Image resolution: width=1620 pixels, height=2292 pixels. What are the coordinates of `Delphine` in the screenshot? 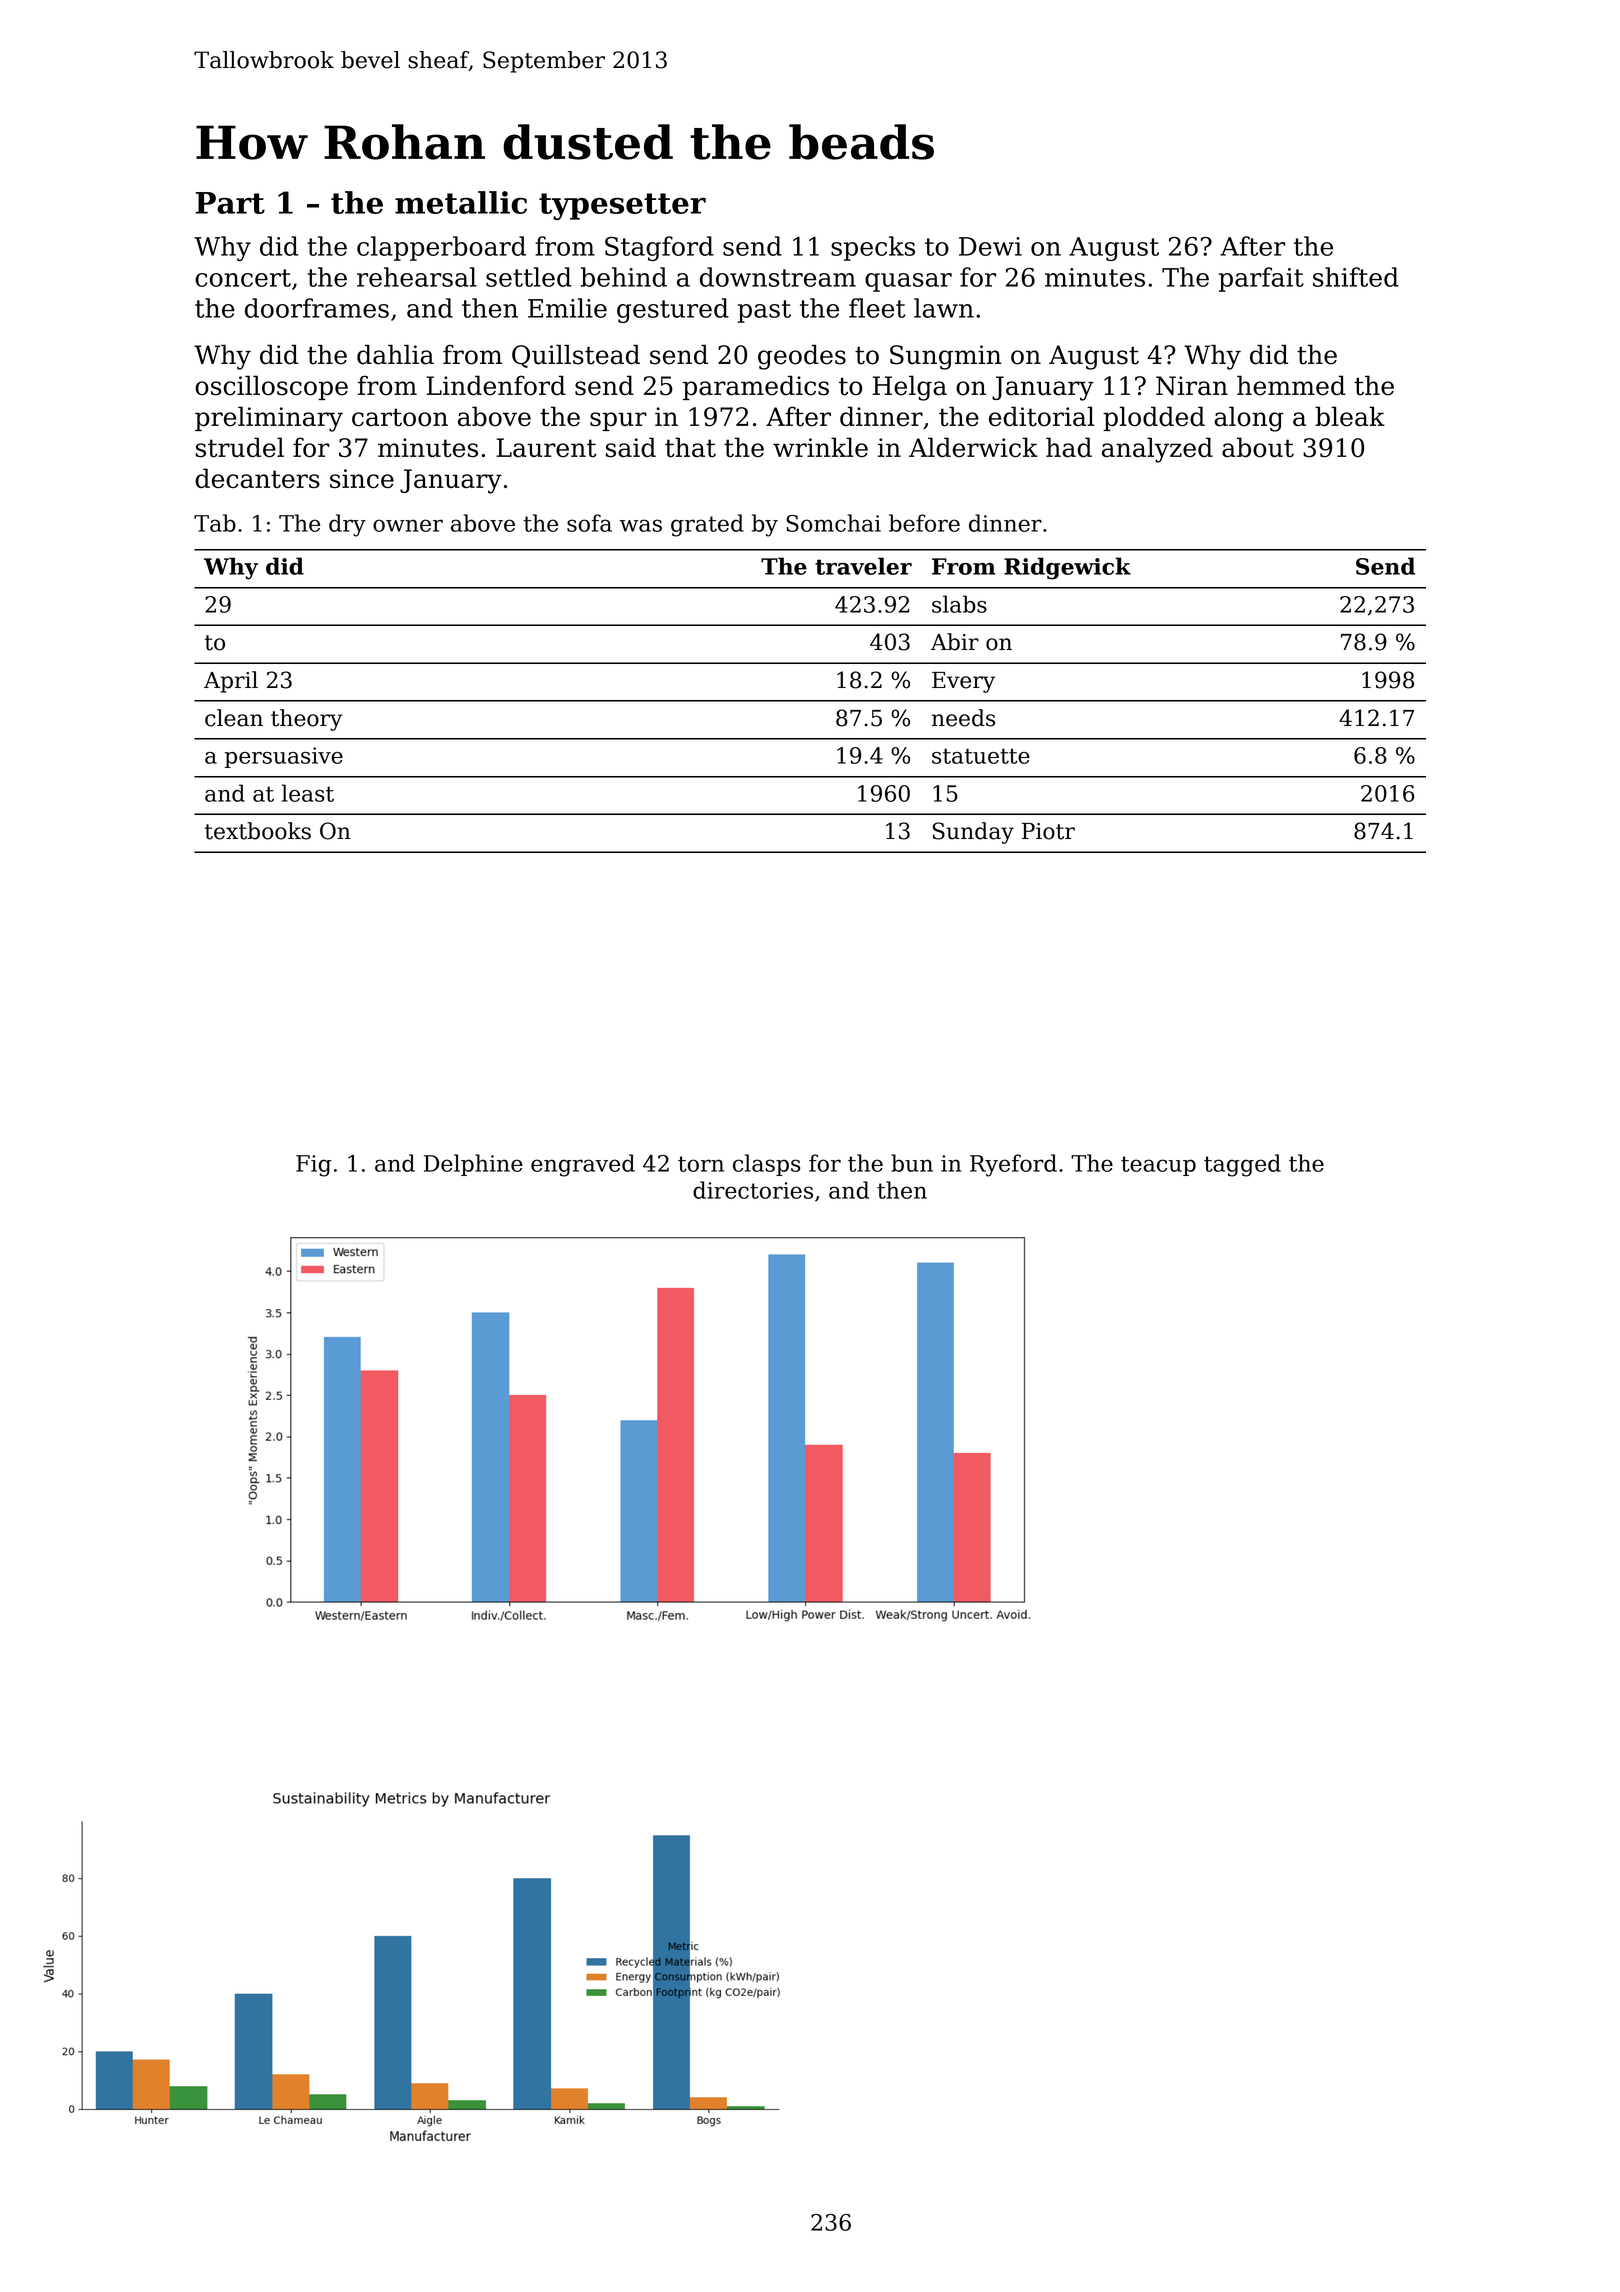 It's located at (473, 1165).
